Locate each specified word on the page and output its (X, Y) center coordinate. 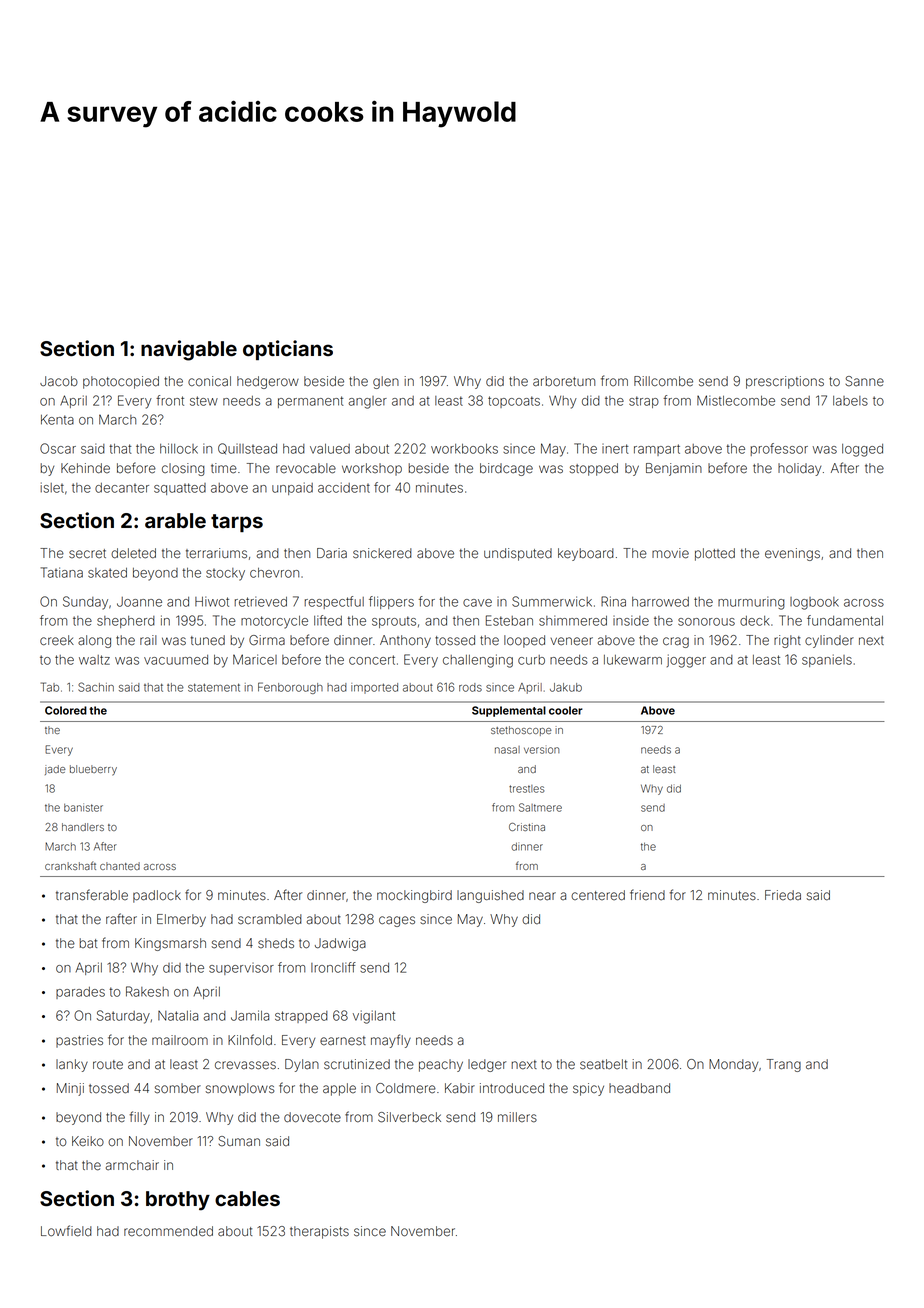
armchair (132, 1165)
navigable (189, 350)
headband (639, 1088)
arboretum (564, 381)
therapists (319, 1232)
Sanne (864, 381)
